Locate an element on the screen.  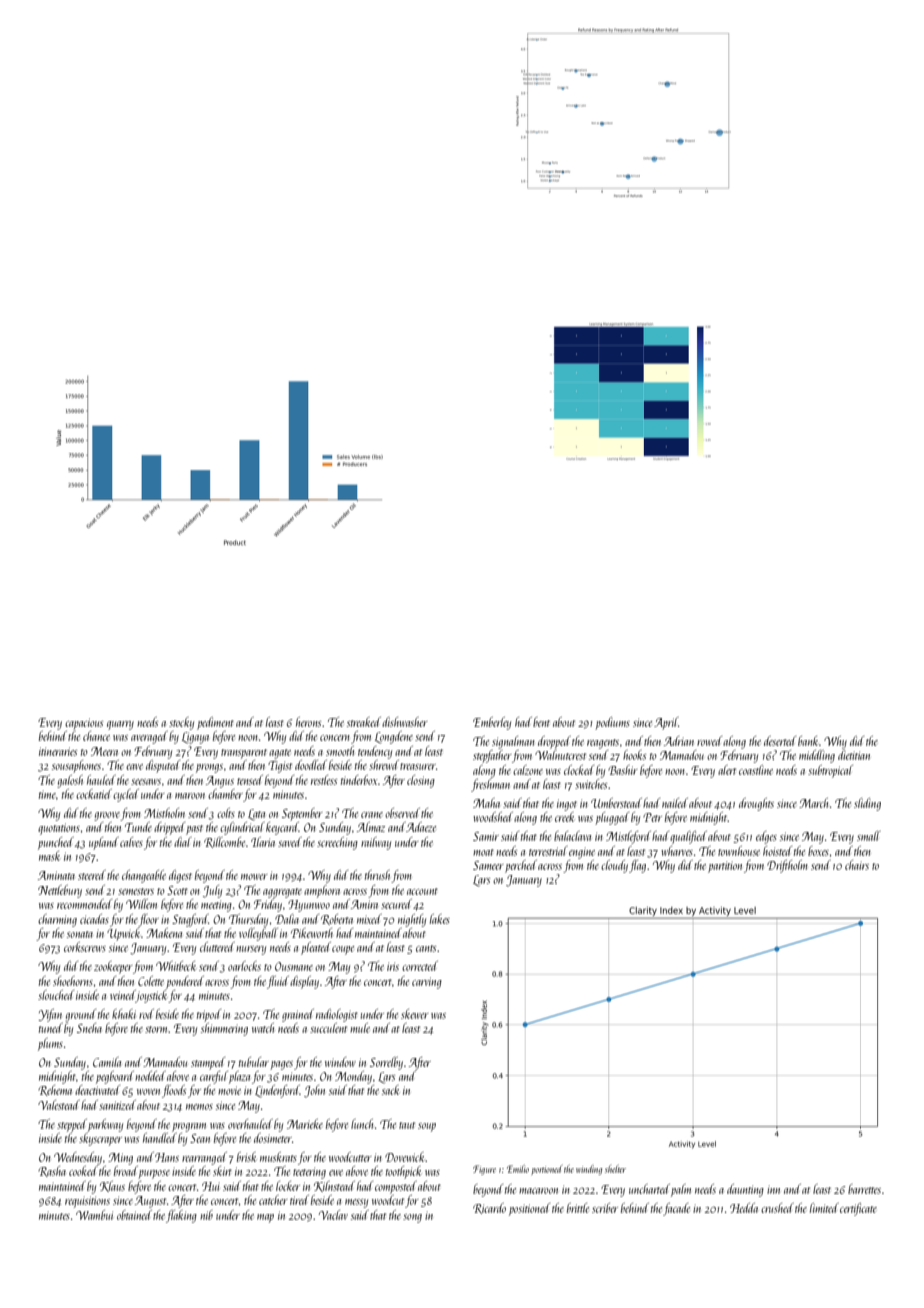
bank is located at coordinates (808, 741).
